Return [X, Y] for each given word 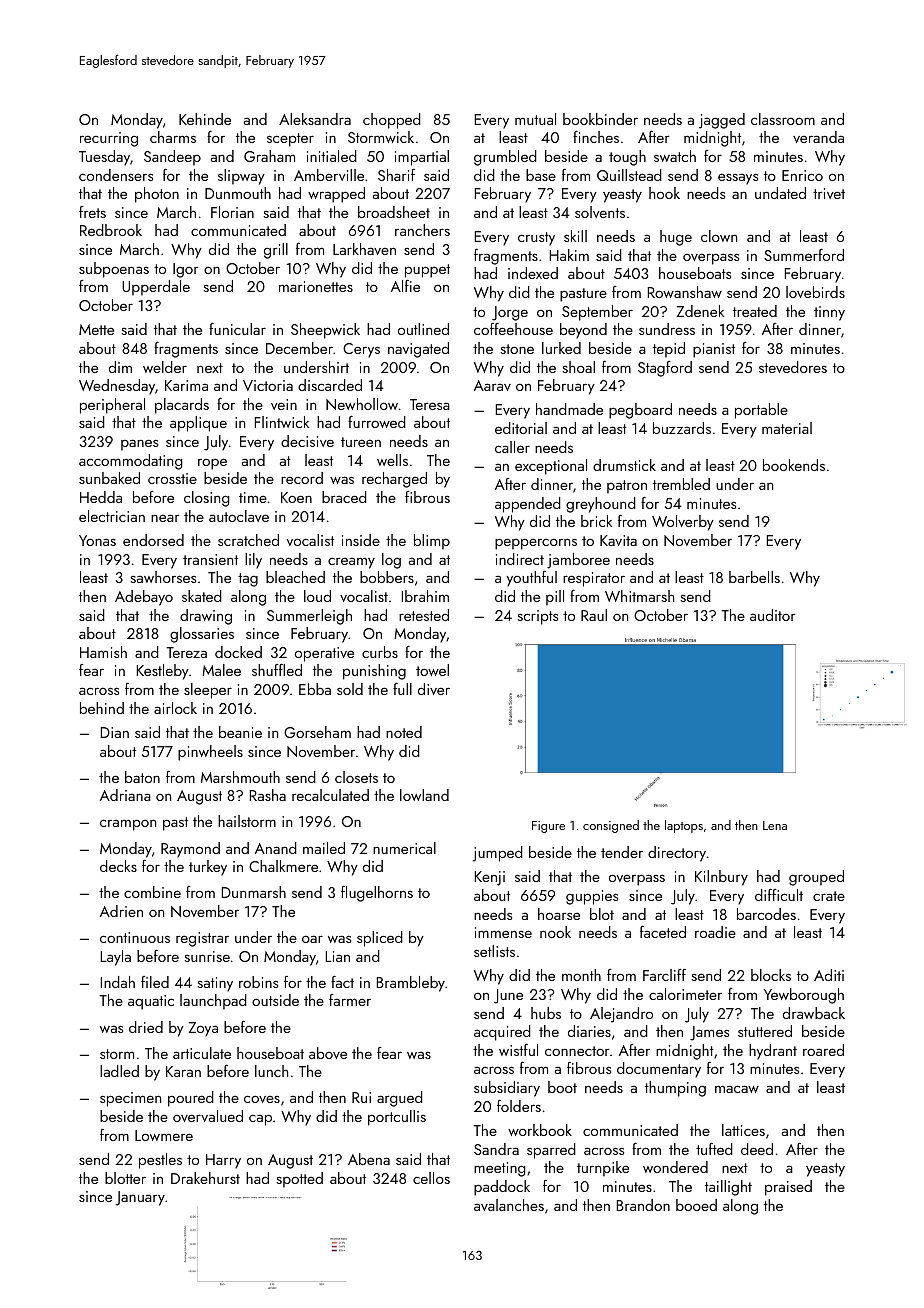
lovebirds [815, 292]
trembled [681, 484]
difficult [779, 895]
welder [165, 367]
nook [555, 932]
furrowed [377, 422]
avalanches [509, 1205]
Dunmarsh [253, 892]
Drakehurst [205, 1178]
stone [517, 349]
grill [276, 251]
